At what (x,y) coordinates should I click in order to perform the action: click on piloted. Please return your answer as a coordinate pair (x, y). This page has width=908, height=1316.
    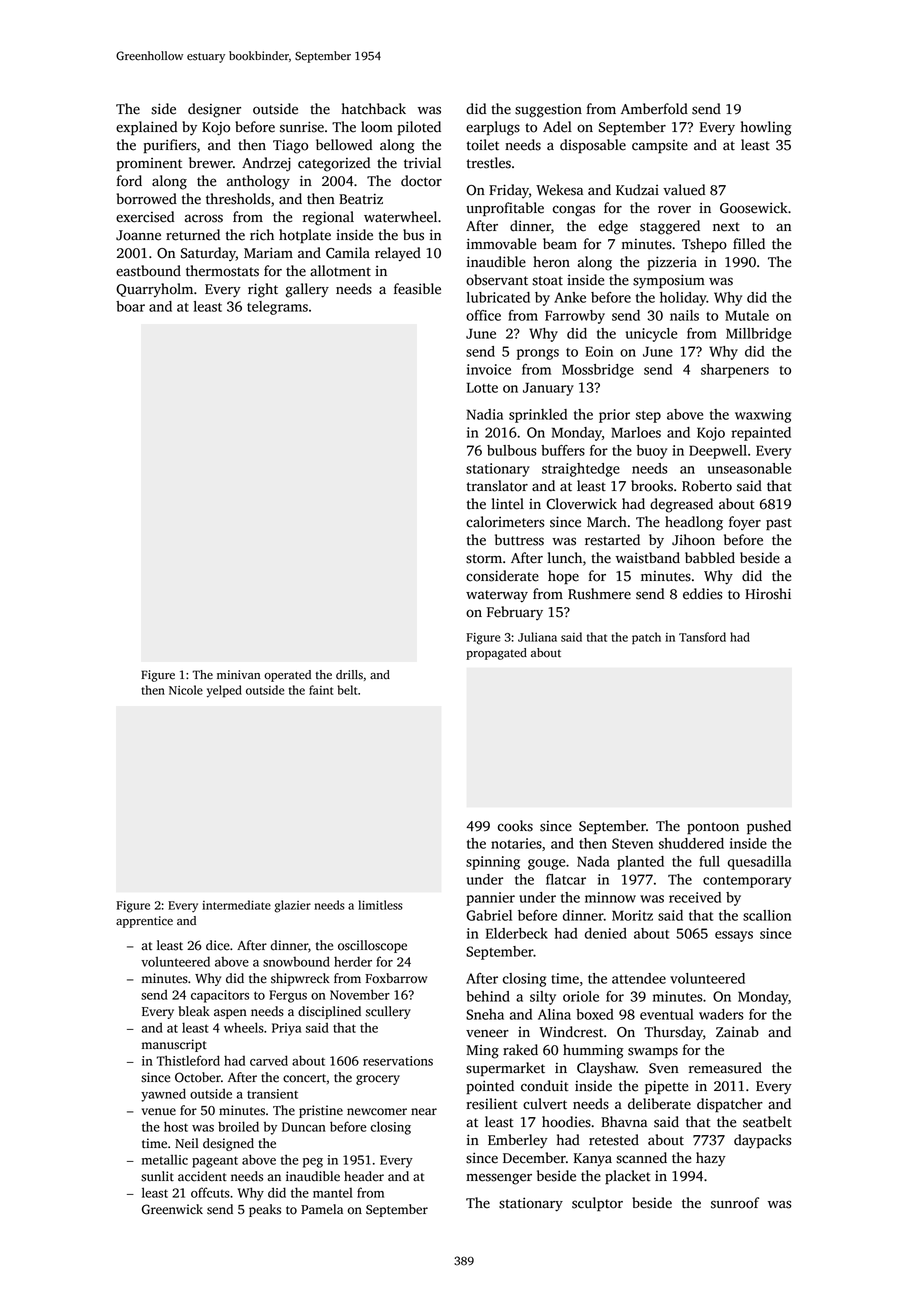
    Looking at the image, I should click on (419, 128).
